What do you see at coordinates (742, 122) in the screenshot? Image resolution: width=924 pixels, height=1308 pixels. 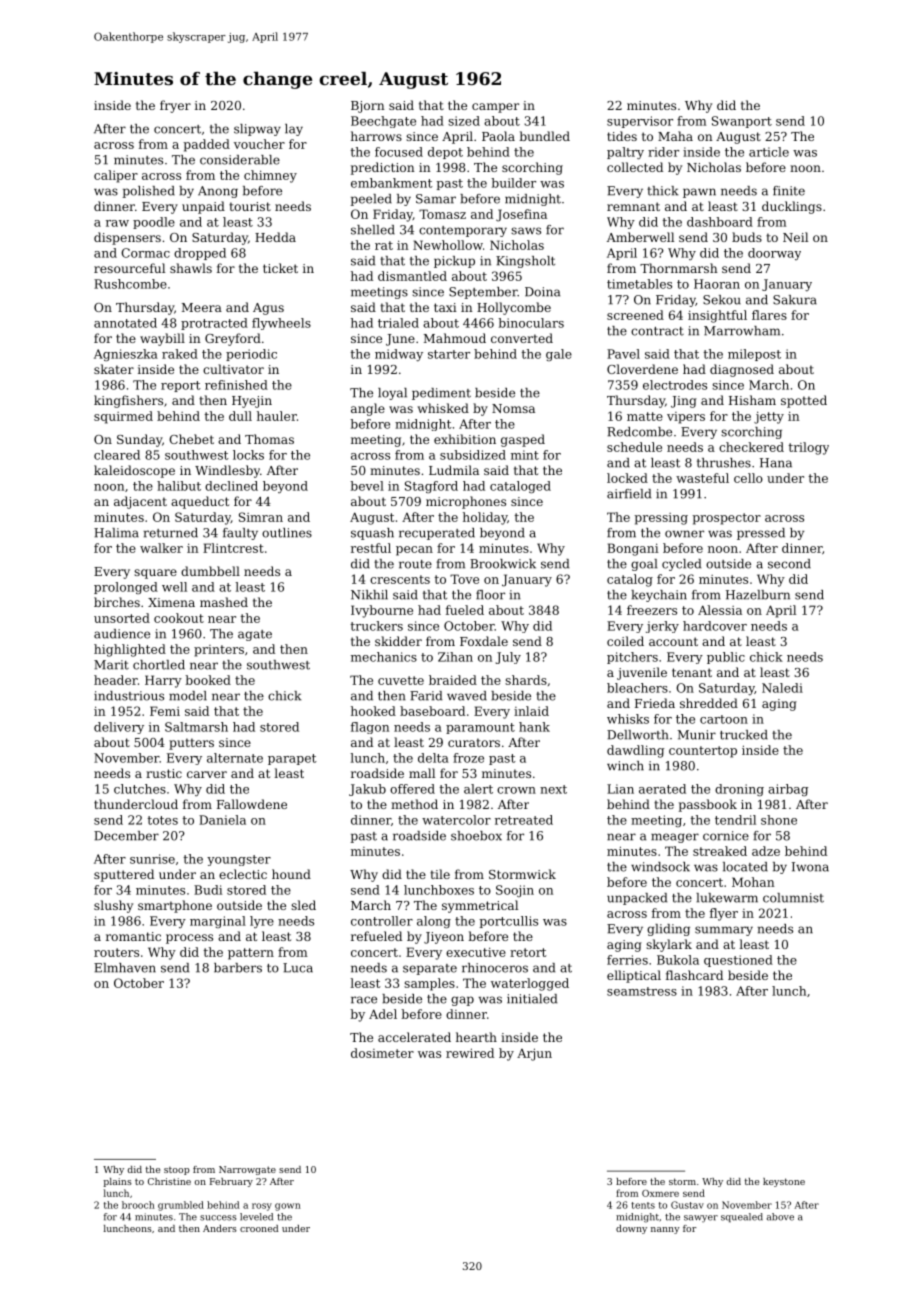 I see `Swanport` at bounding box center [742, 122].
